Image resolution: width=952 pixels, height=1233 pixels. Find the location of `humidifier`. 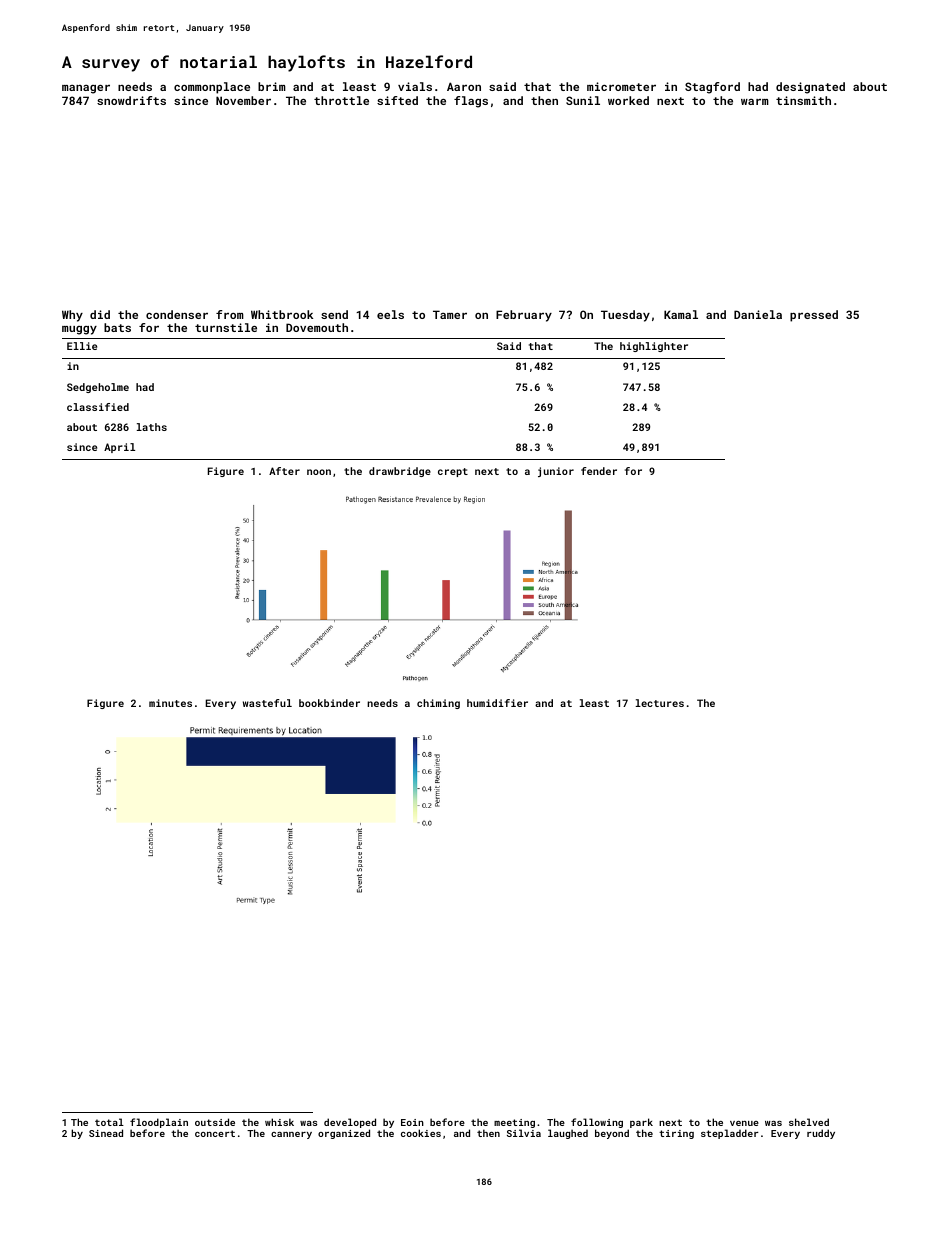

humidifier is located at coordinates (497, 703).
